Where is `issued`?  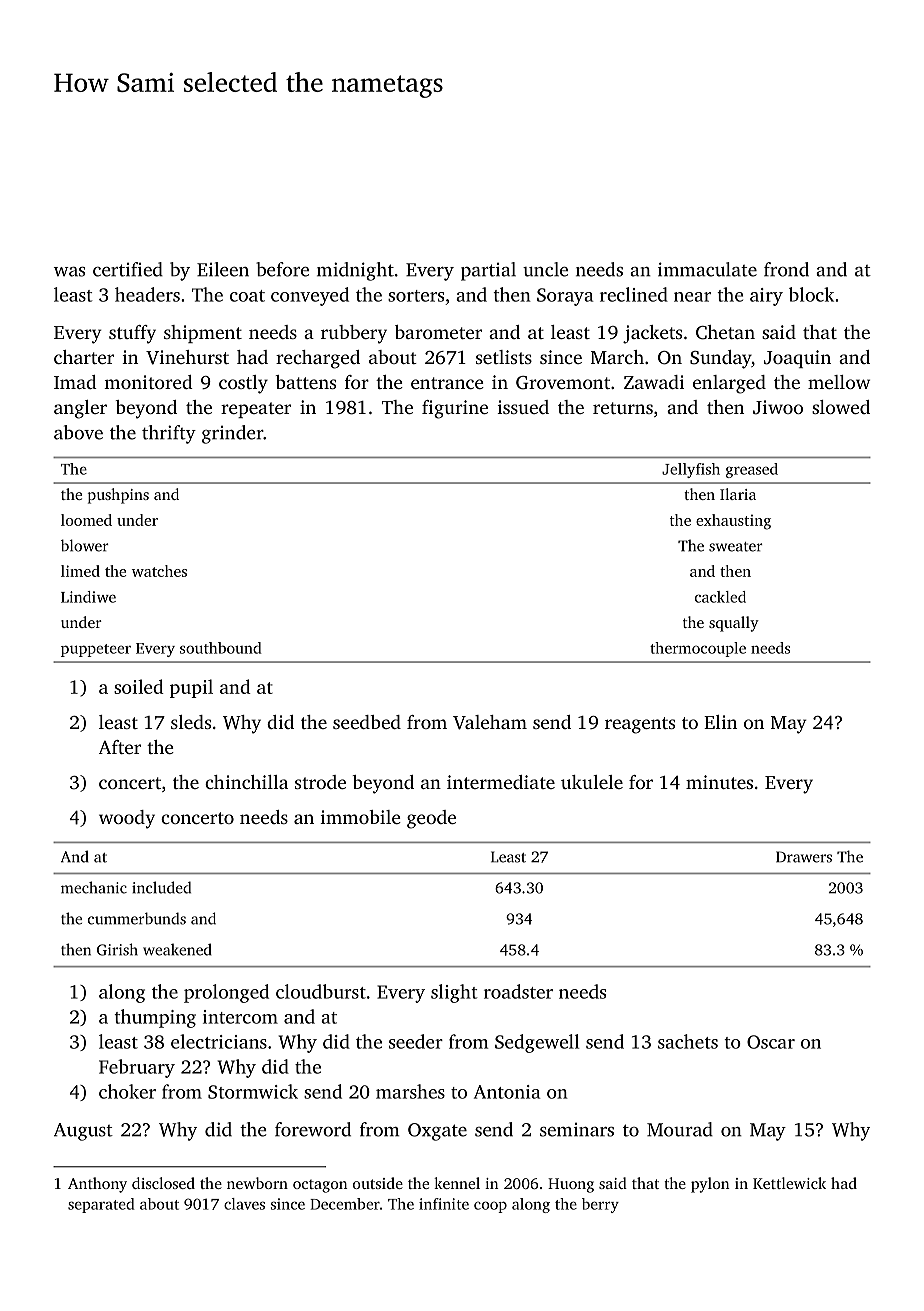
issued is located at coordinates (523, 407).
